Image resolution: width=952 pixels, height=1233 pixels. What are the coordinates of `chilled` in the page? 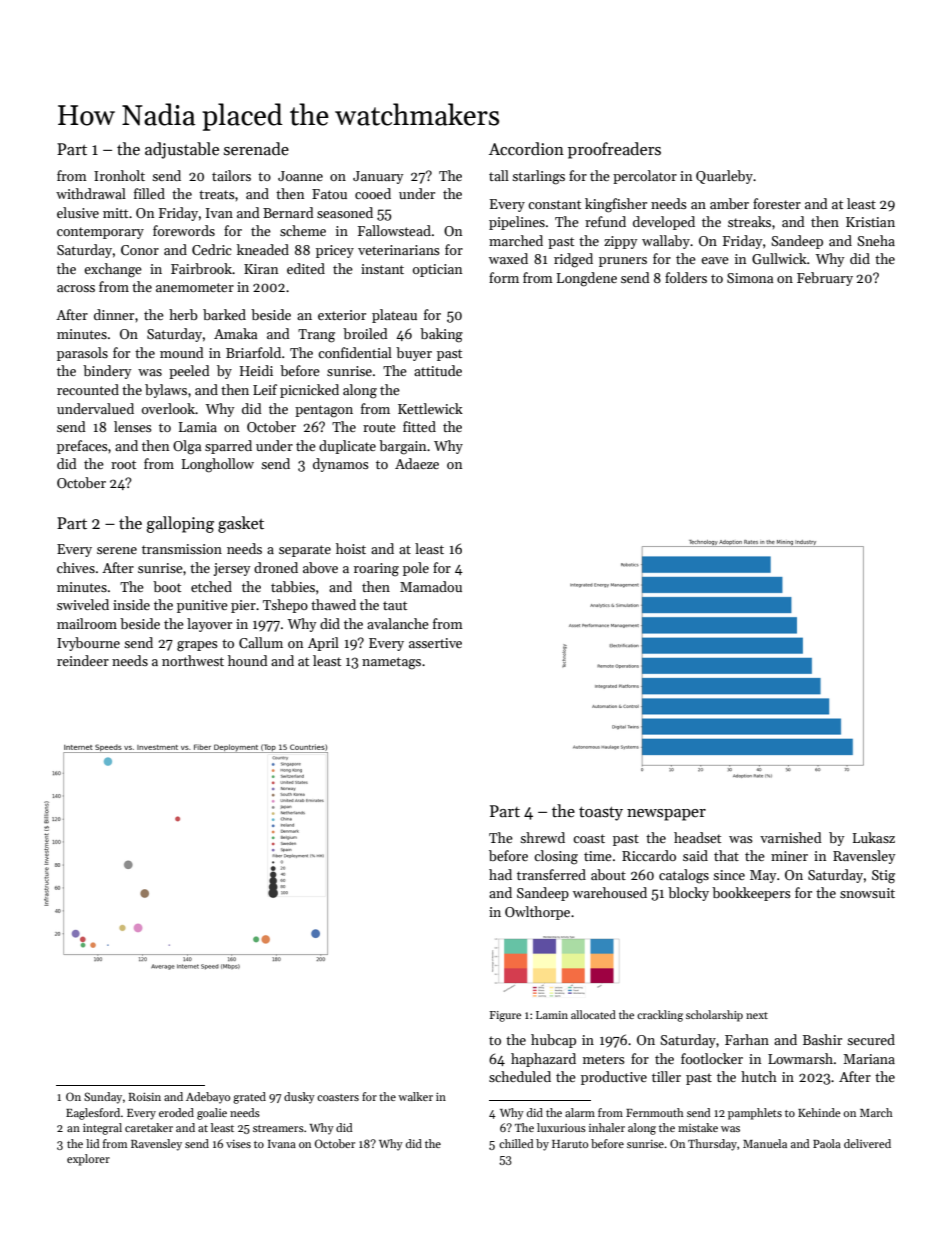 It's located at (516, 1143).
